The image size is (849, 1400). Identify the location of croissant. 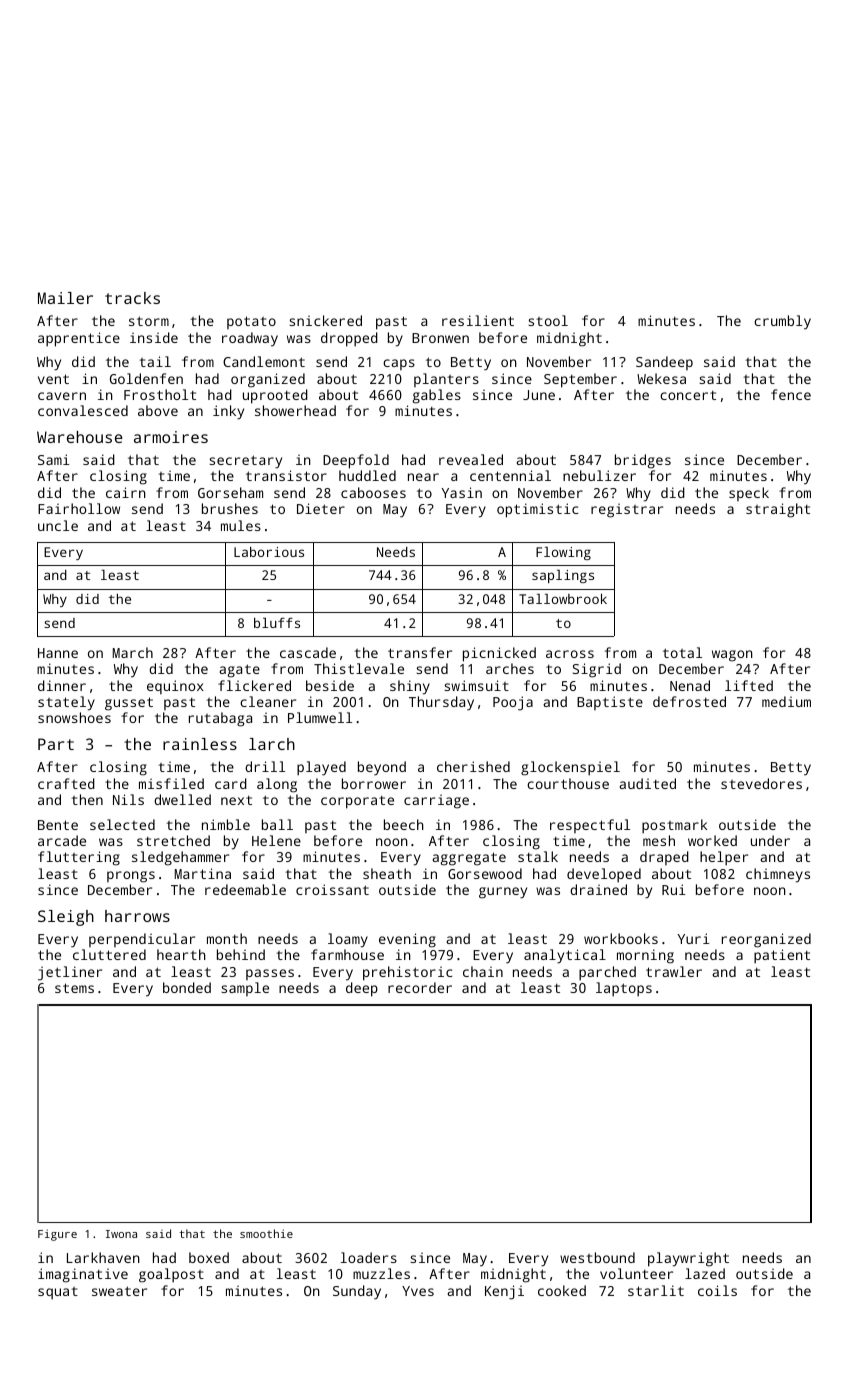
(332, 889).
